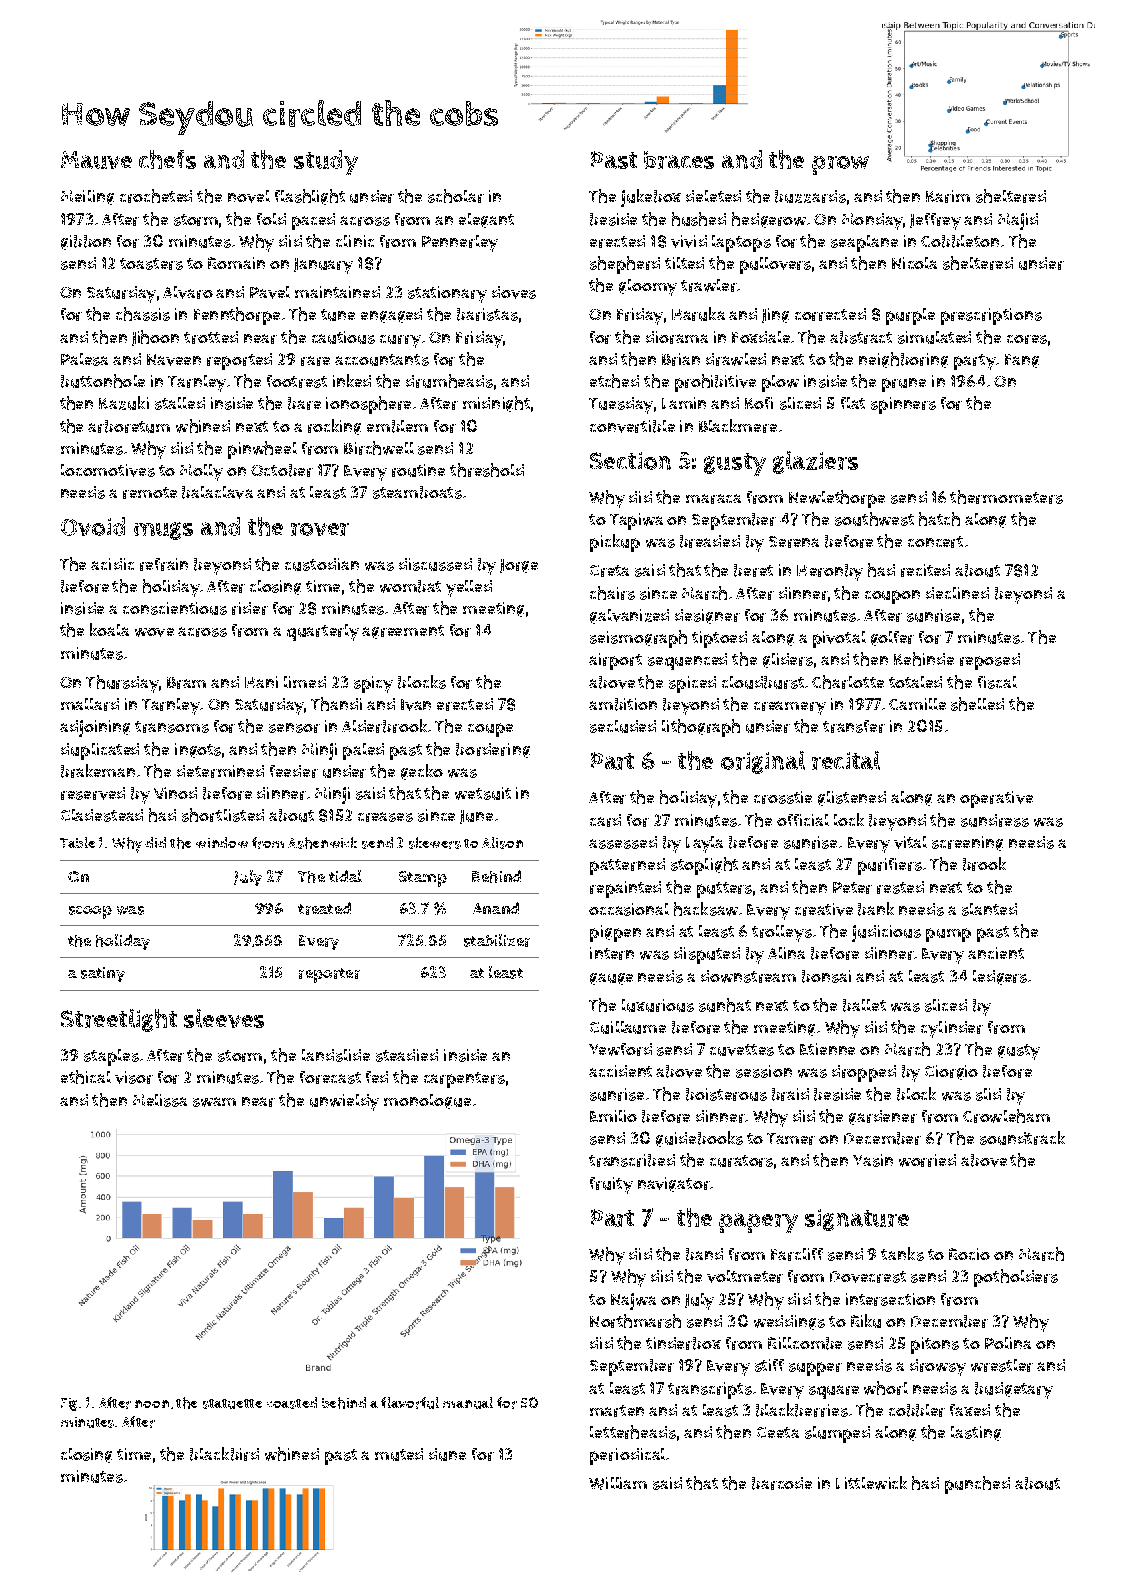 The width and height of the page is (1128, 1596). Describe the element at coordinates (977, 704) in the page. I see `shelled` at that location.
